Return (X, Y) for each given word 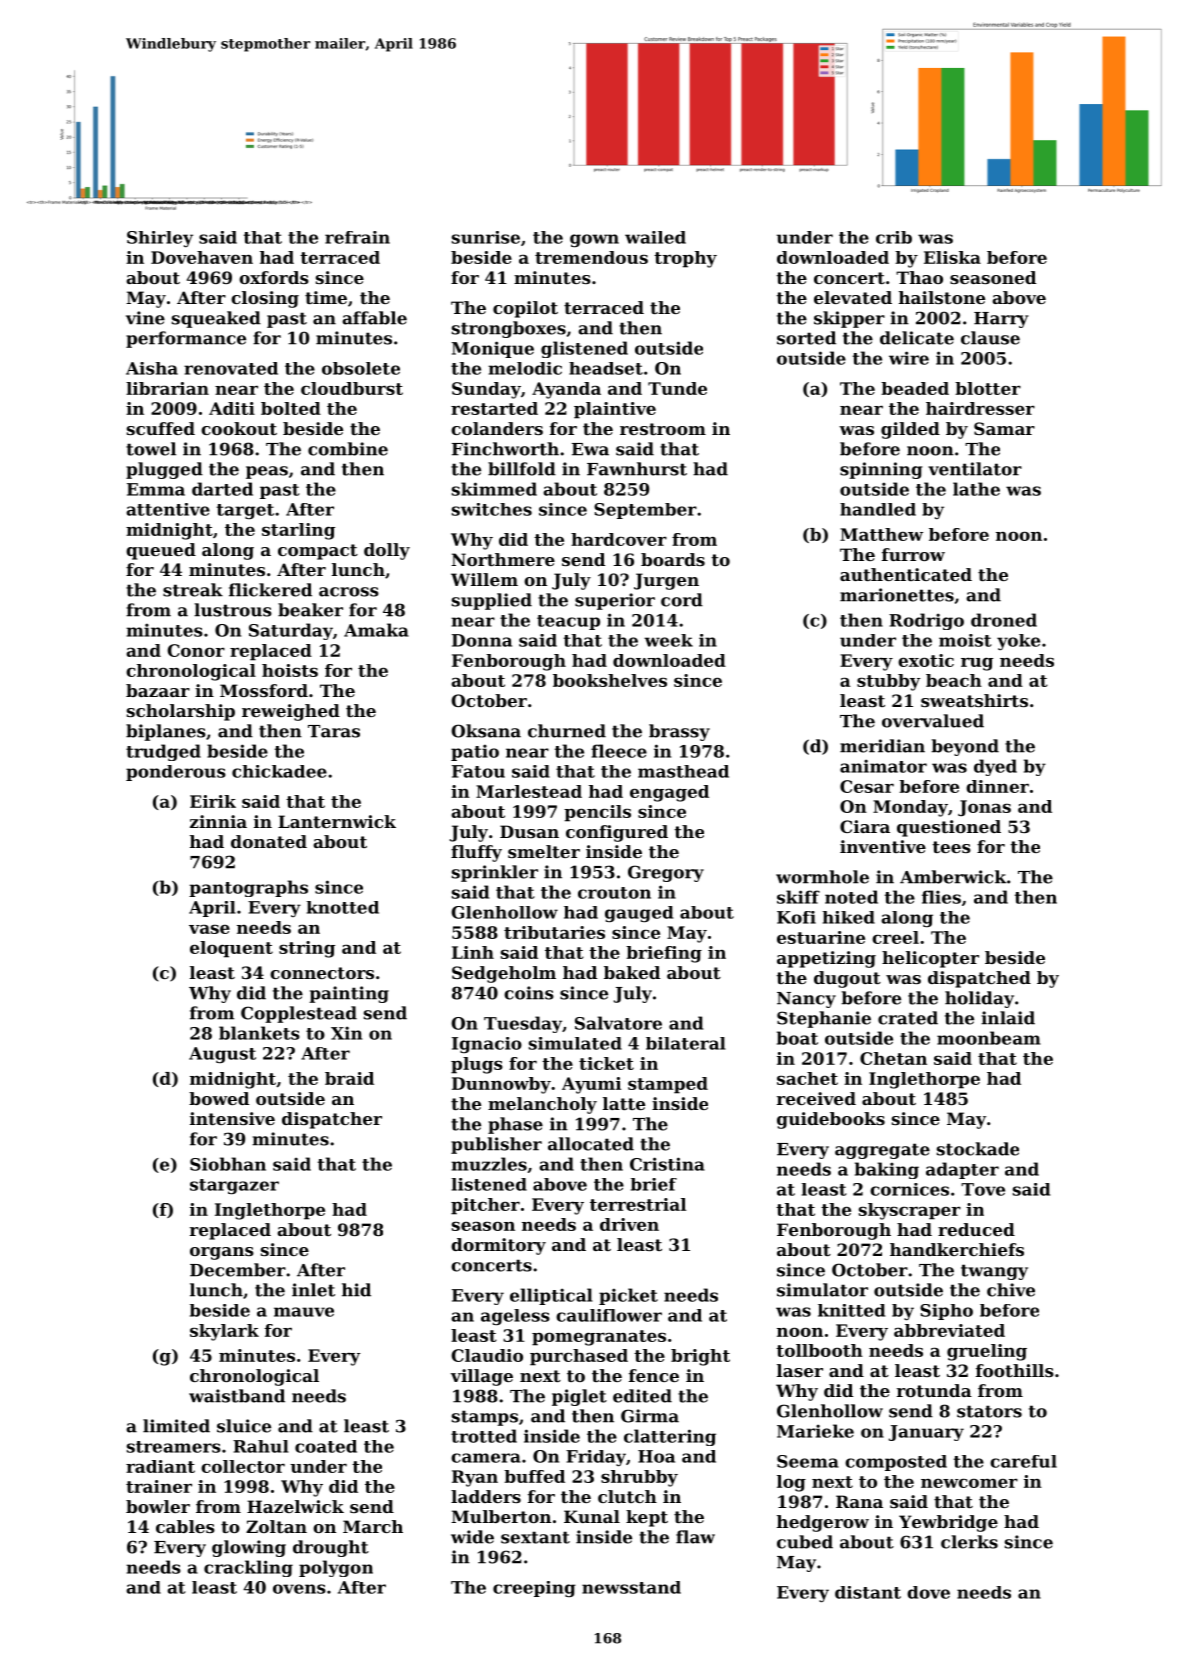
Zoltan (276, 1526)
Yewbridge (948, 1523)
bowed (219, 1098)
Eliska (952, 257)
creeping (534, 1589)
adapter (962, 1170)
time (326, 297)
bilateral (686, 1043)
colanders (497, 428)
